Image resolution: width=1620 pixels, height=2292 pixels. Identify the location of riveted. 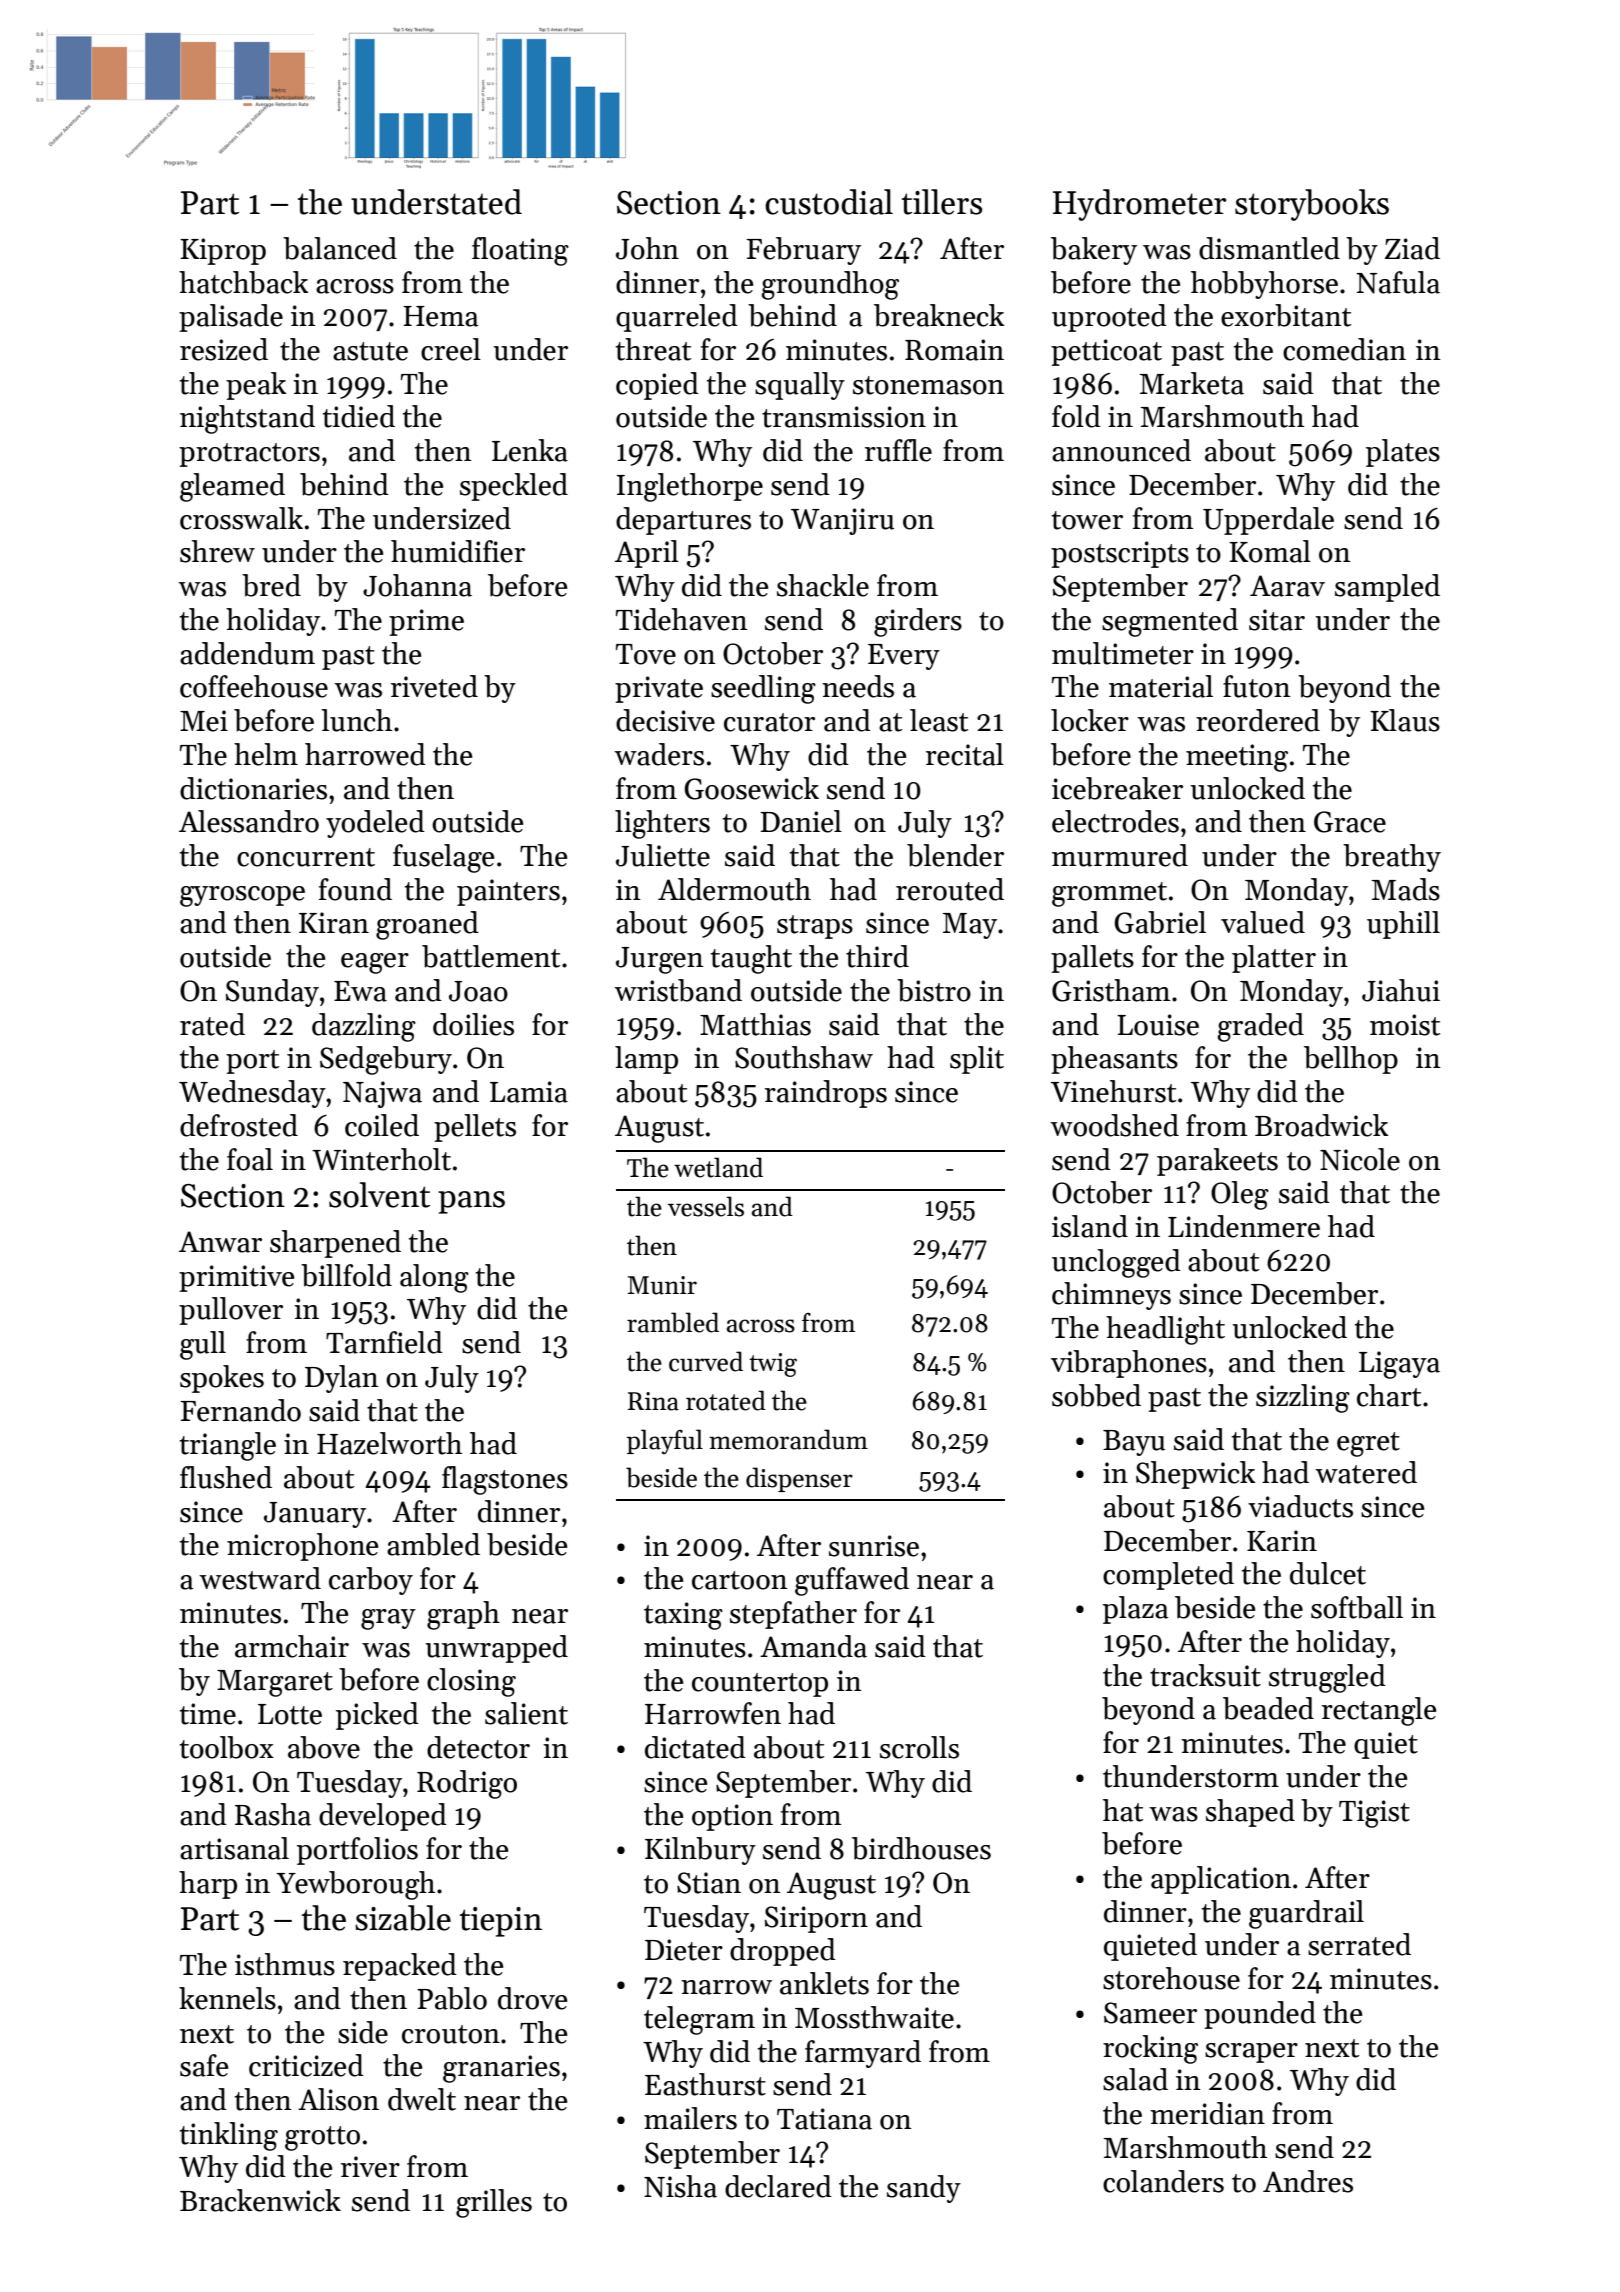
(434, 686).
